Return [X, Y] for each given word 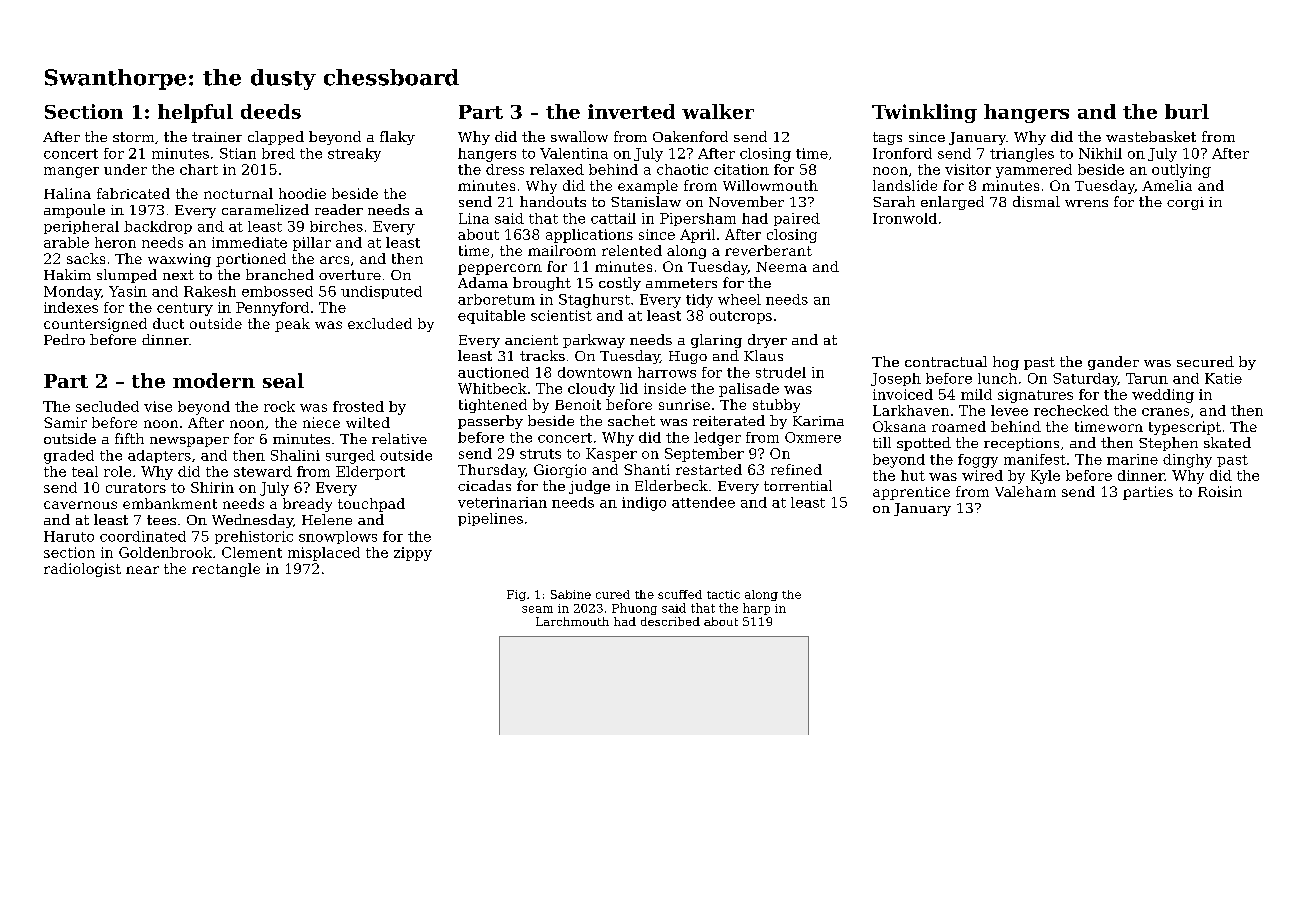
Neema [781, 267]
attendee [703, 502]
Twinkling [924, 113]
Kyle [1045, 477]
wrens [1086, 203]
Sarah [894, 201]
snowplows [338, 537]
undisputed [381, 292]
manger [71, 172]
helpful [195, 113]
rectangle [226, 570]
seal [283, 380]
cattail [613, 218]
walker [718, 111]
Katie [1223, 378]
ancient [531, 340]
